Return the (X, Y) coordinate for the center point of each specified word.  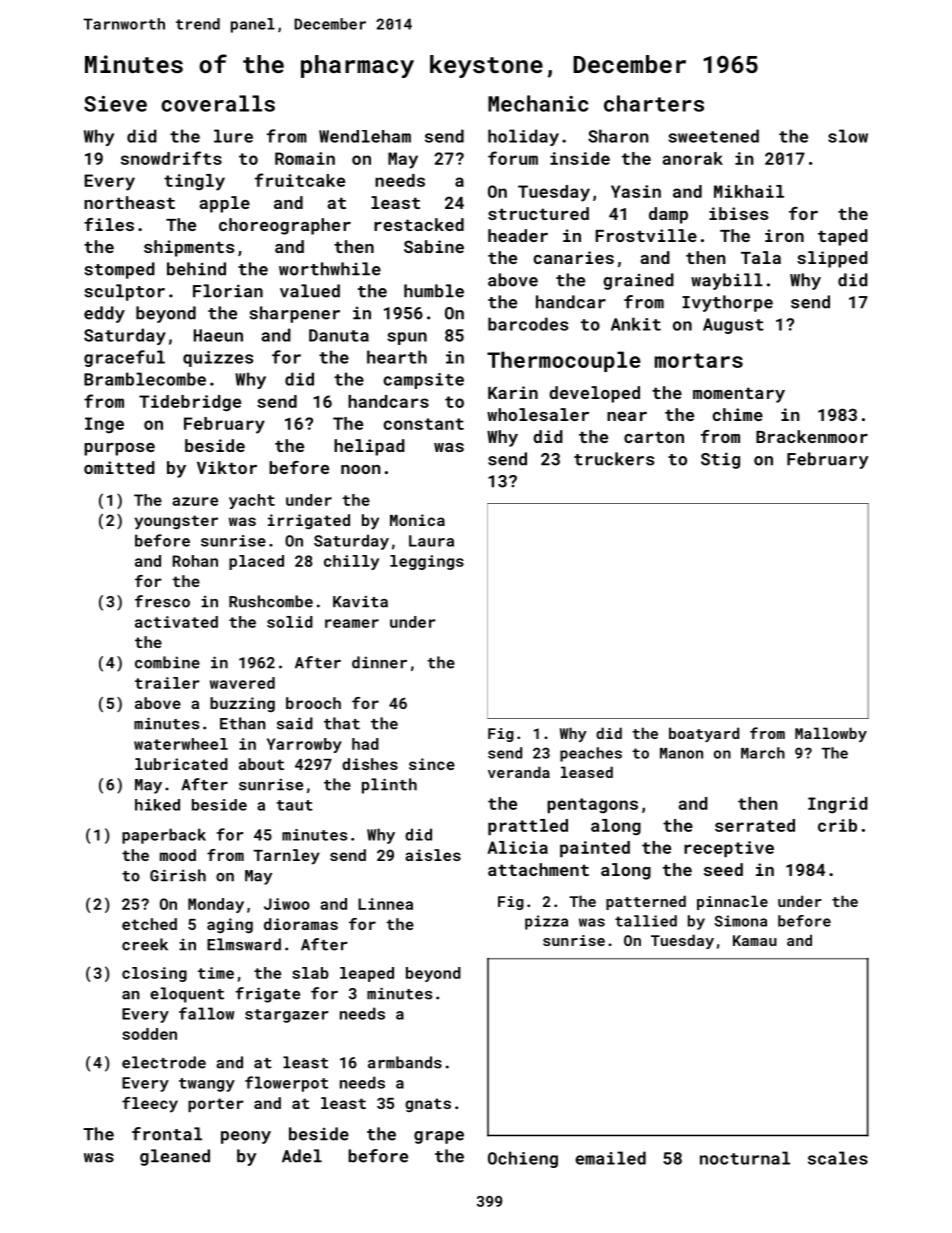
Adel (302, 1156)
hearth (397, 357)
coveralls (218, 103)
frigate (267, 995)
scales (838, 1158)
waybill (727, 281)
